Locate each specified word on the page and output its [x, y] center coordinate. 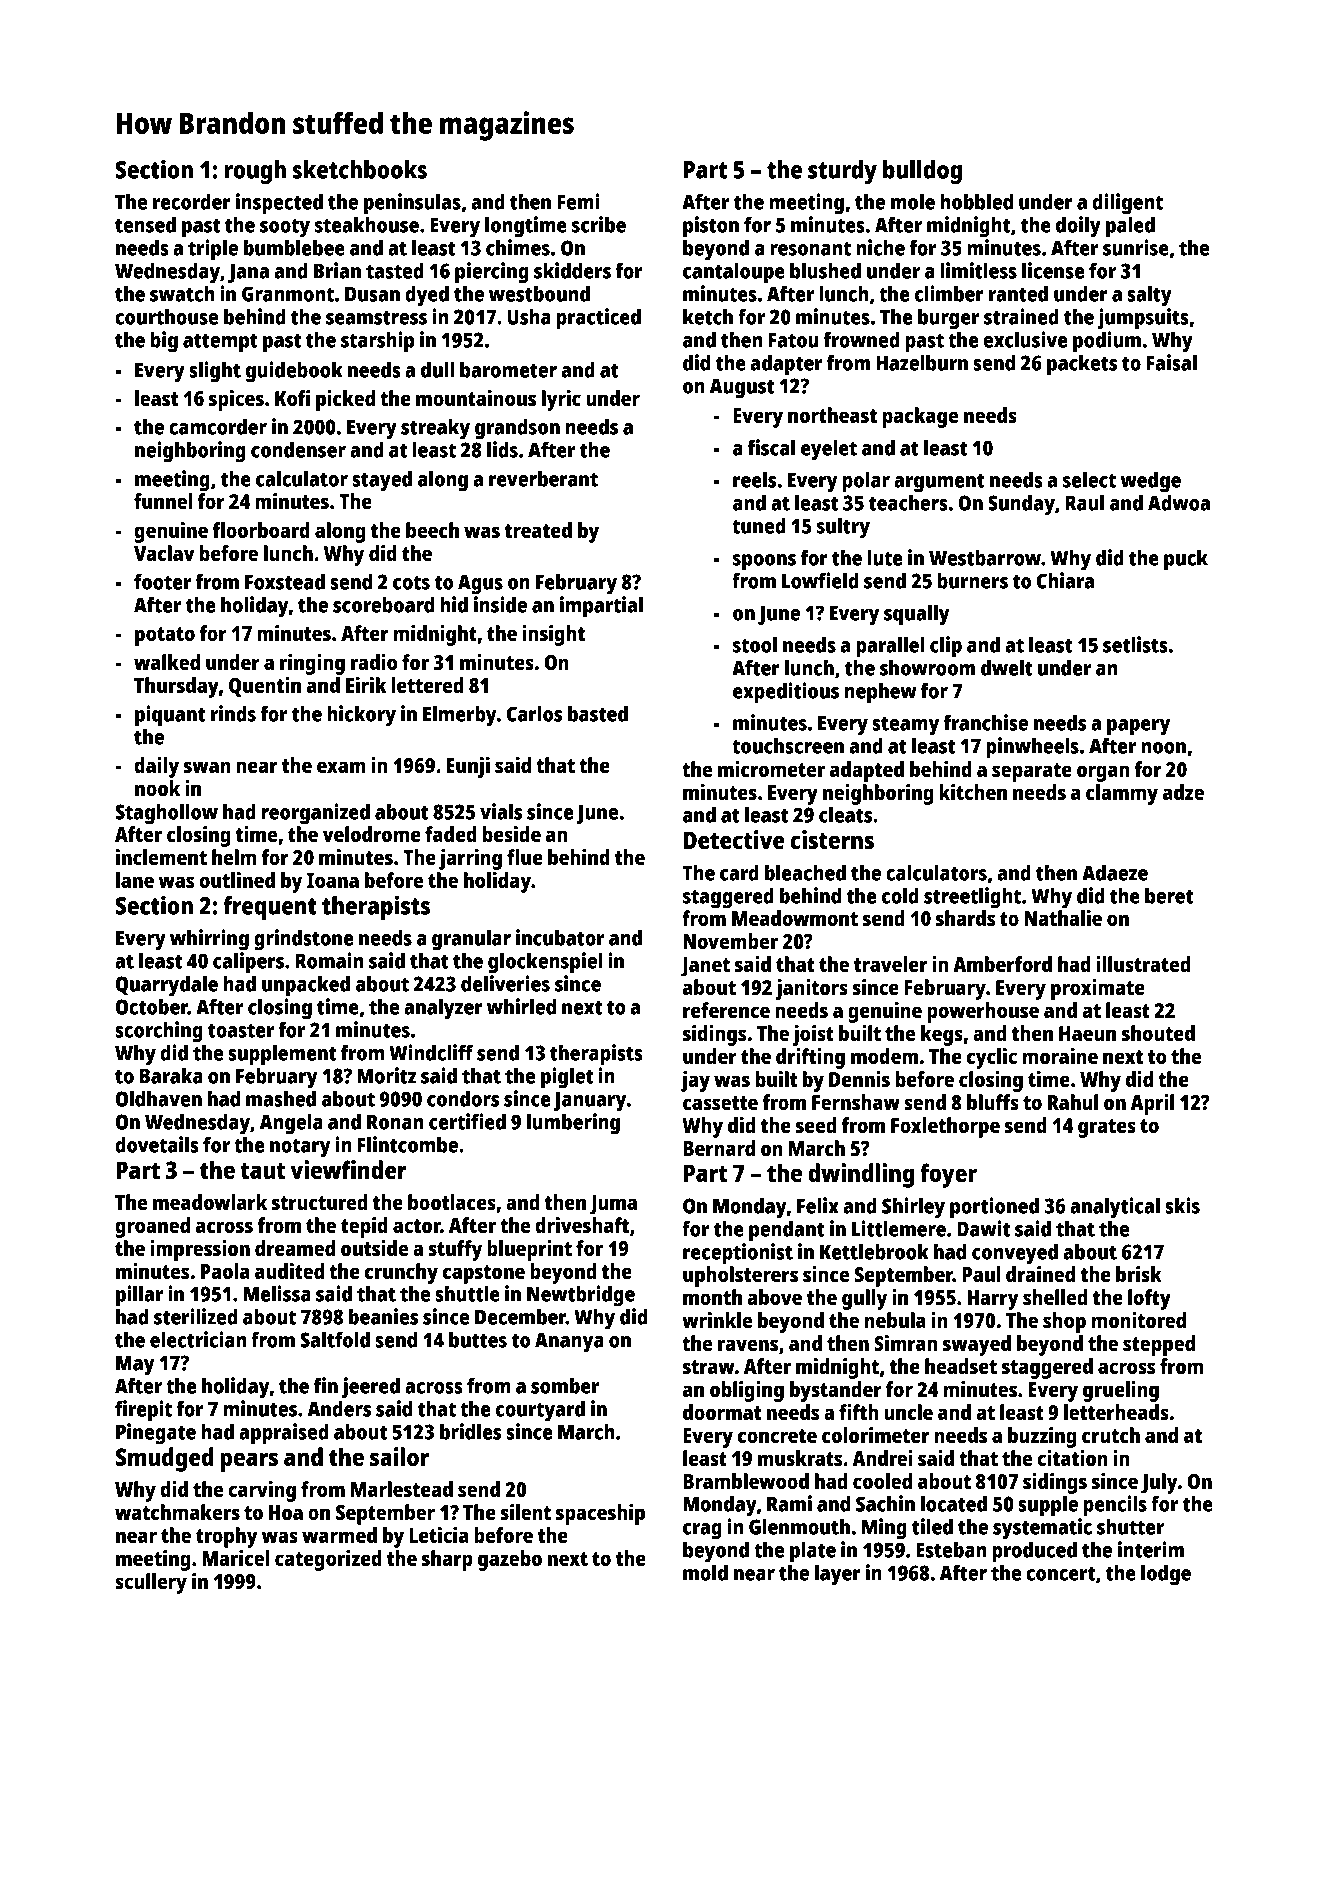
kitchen [973, 792]
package [920, 417]
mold [705, 1572]
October [152, 1006]
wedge [1151, 482]
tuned [759, 525]
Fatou [793, 340]
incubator [560, 937]
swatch [182, 294]
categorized [328, 1560]
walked [167, 662]
